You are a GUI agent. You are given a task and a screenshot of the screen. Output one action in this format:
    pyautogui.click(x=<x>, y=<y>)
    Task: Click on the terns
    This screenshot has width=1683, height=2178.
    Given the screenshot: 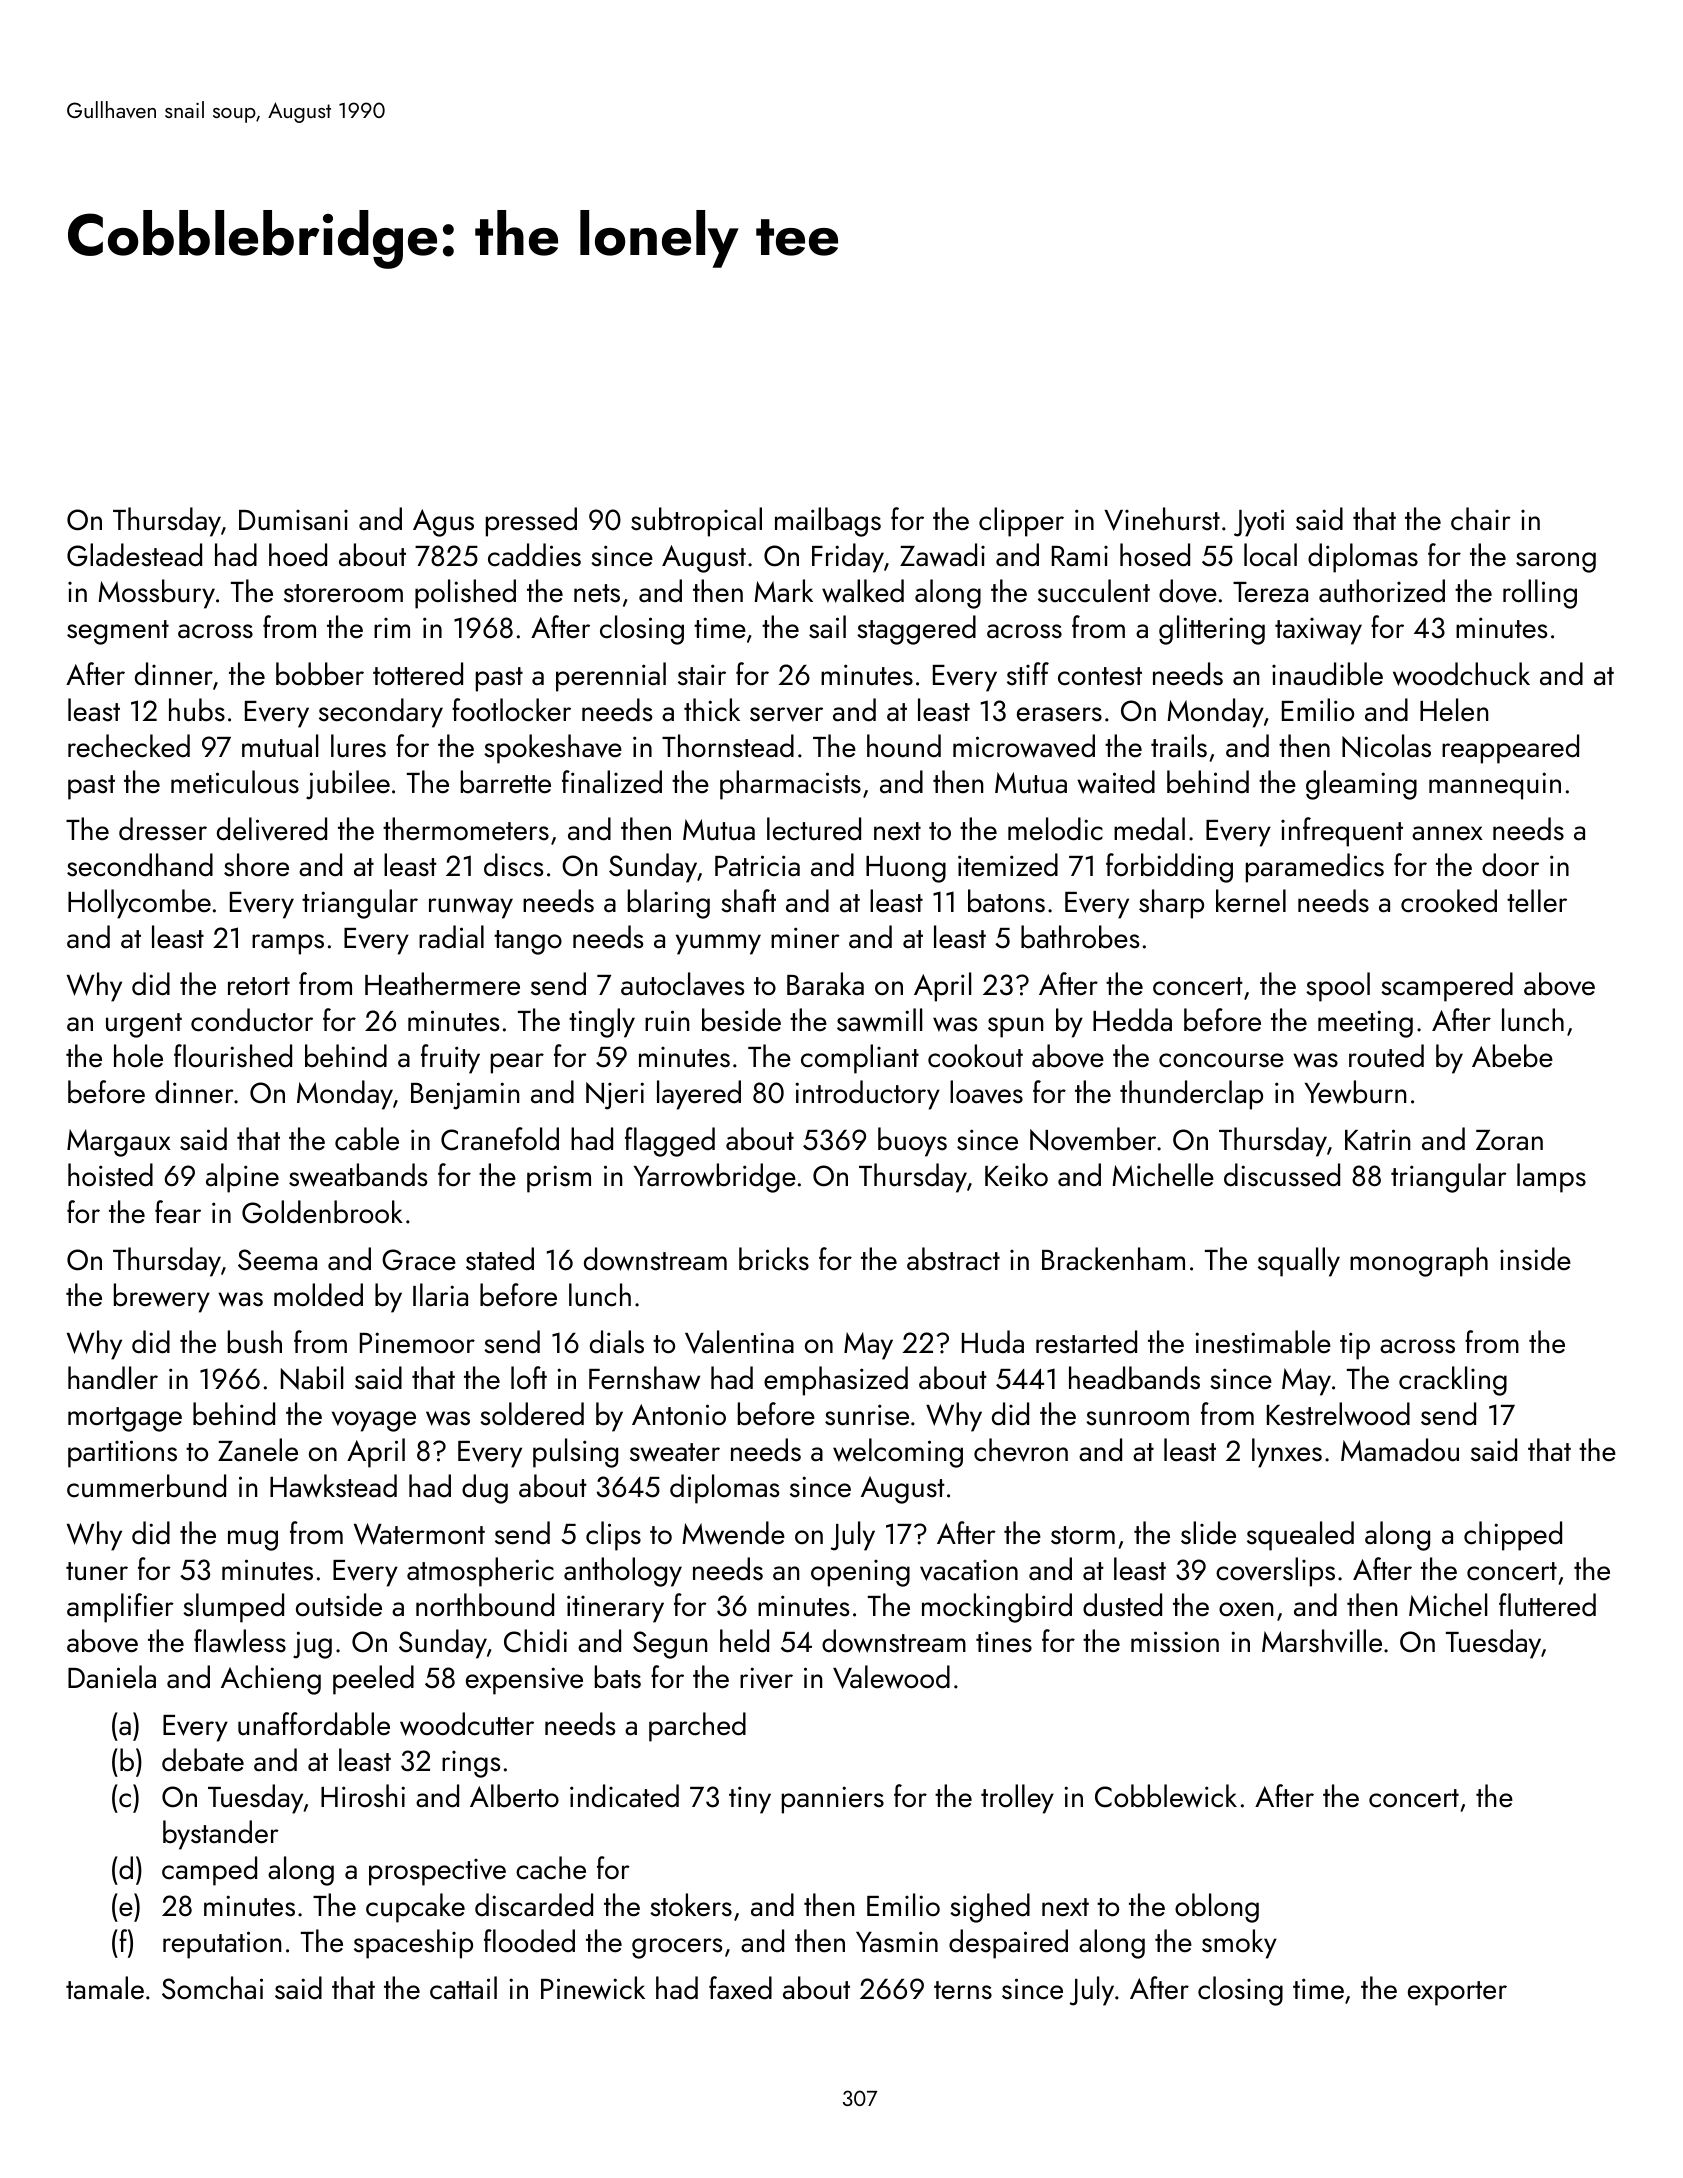 What is the action you would take?
    pyautogui.click(x=963, y=1990)
